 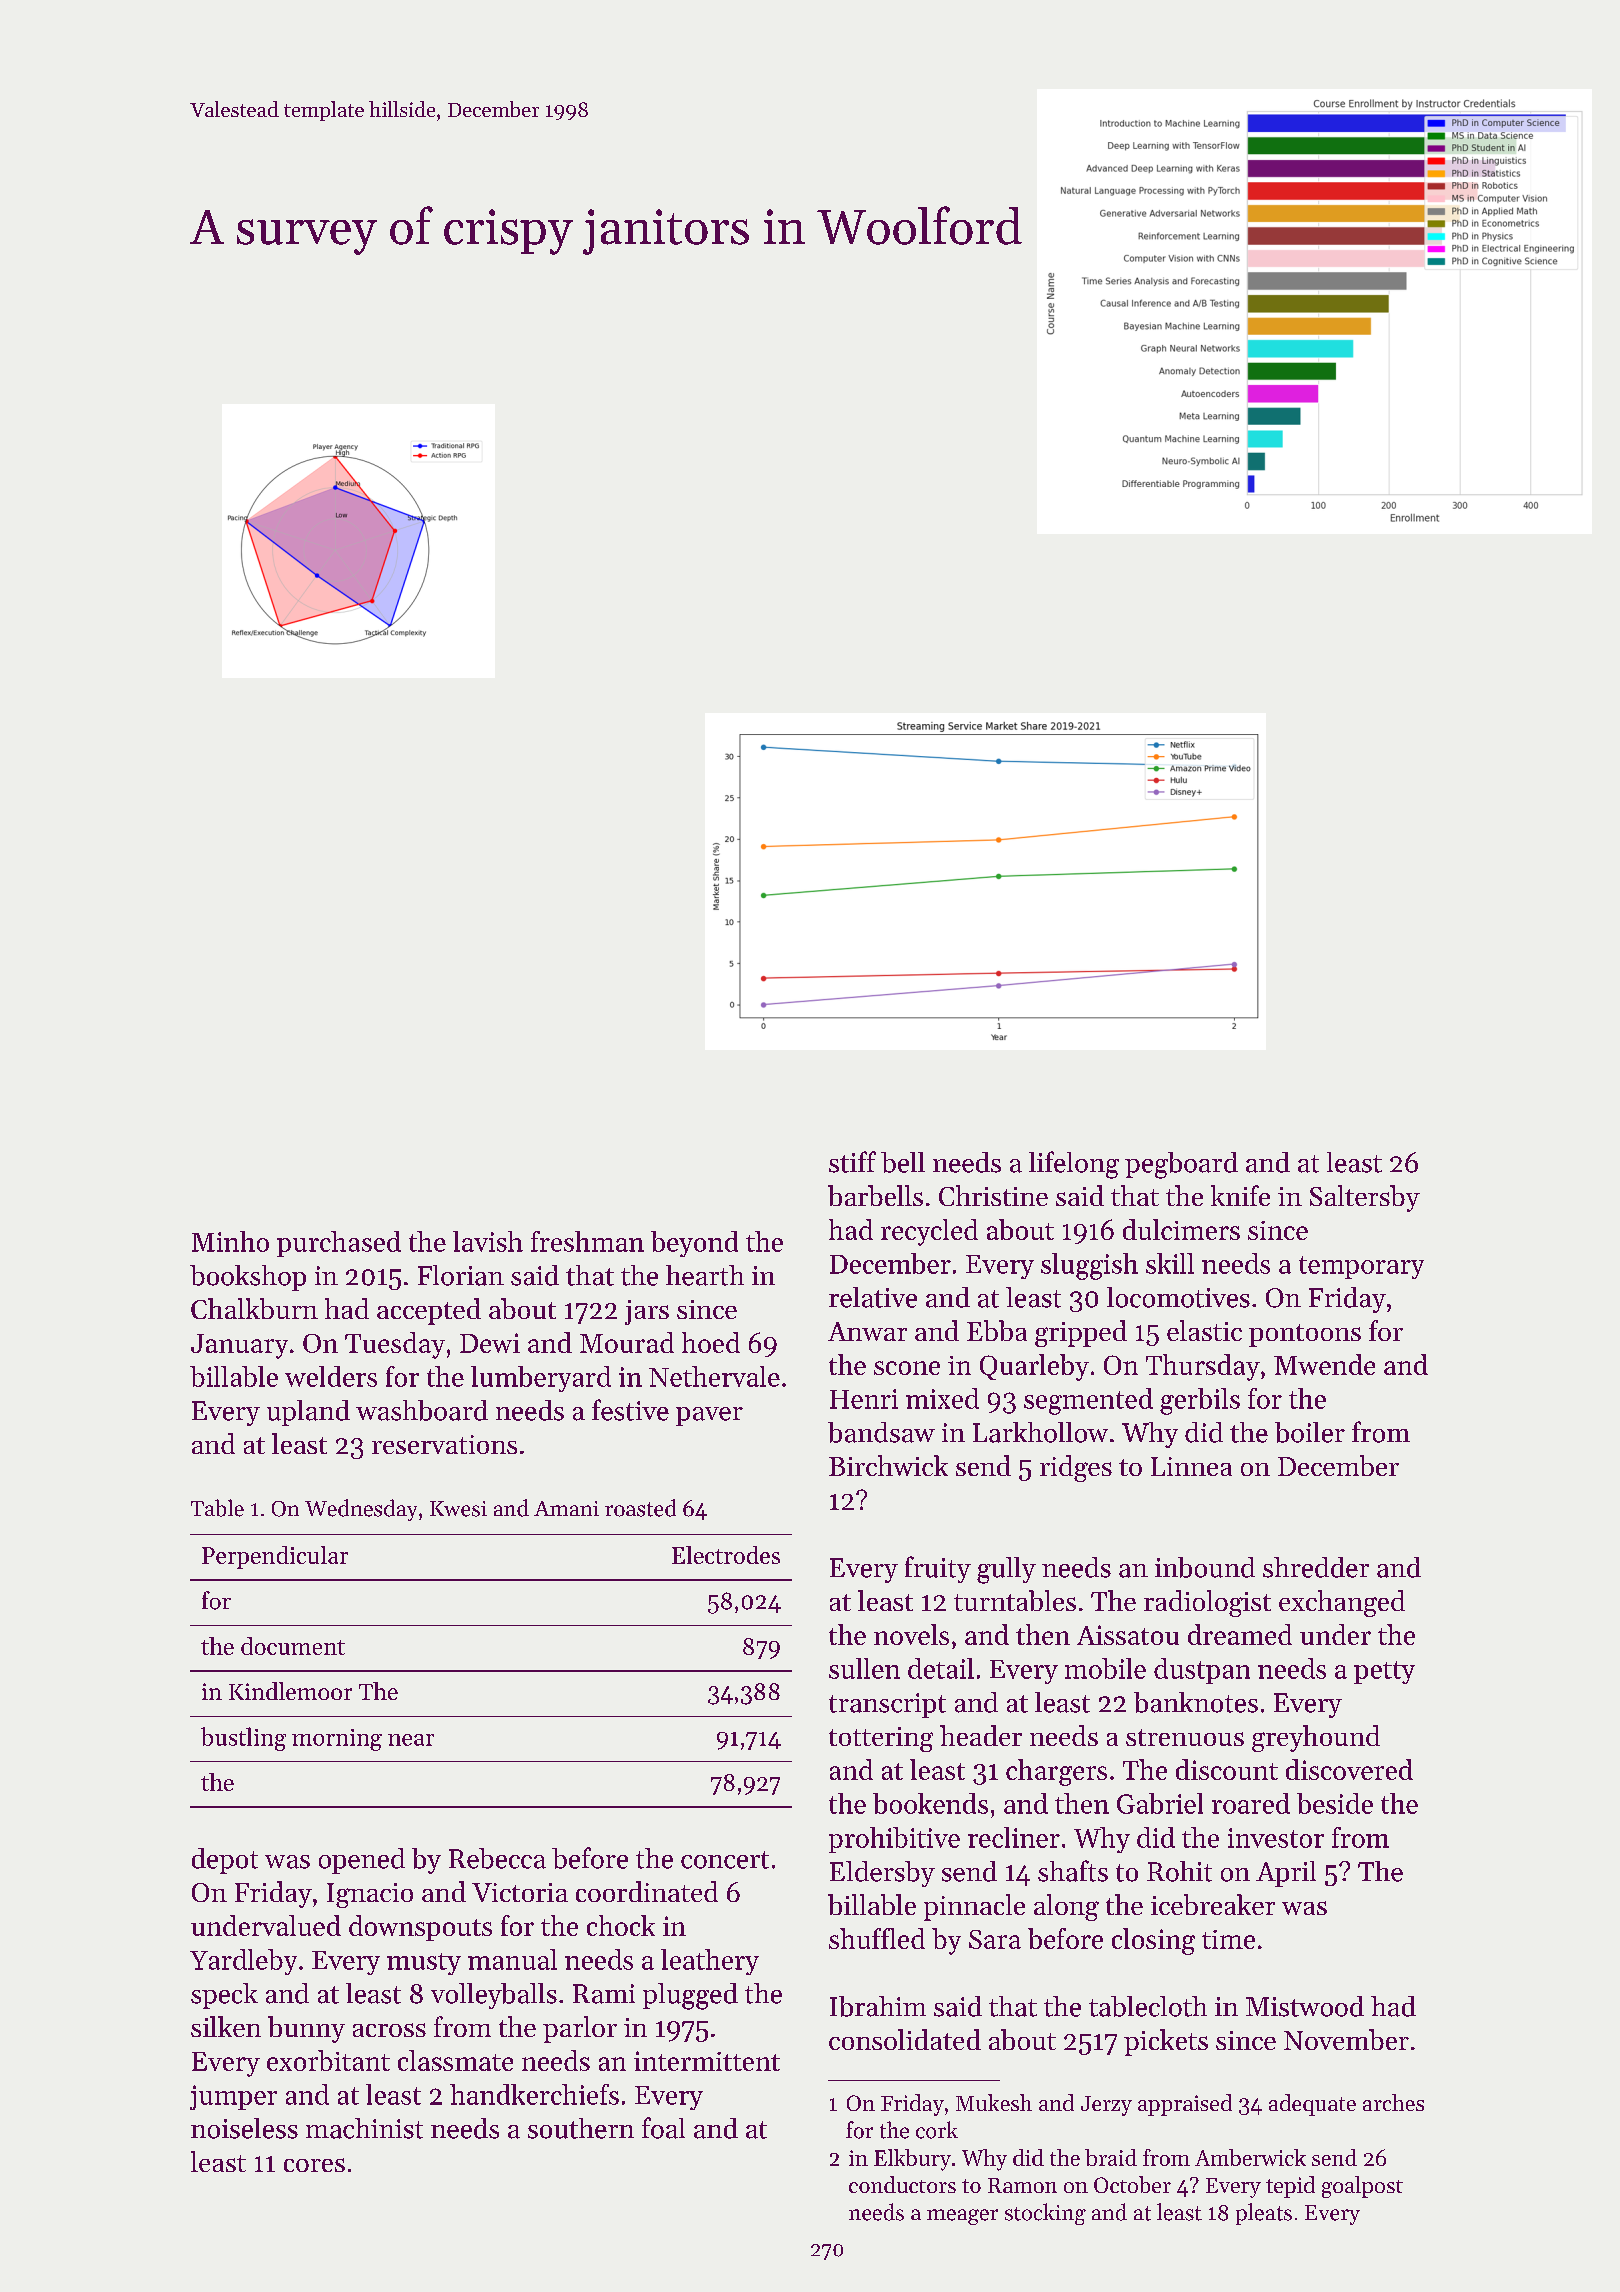 I want to click on greyhound, so click(x=1316, y=1738).
